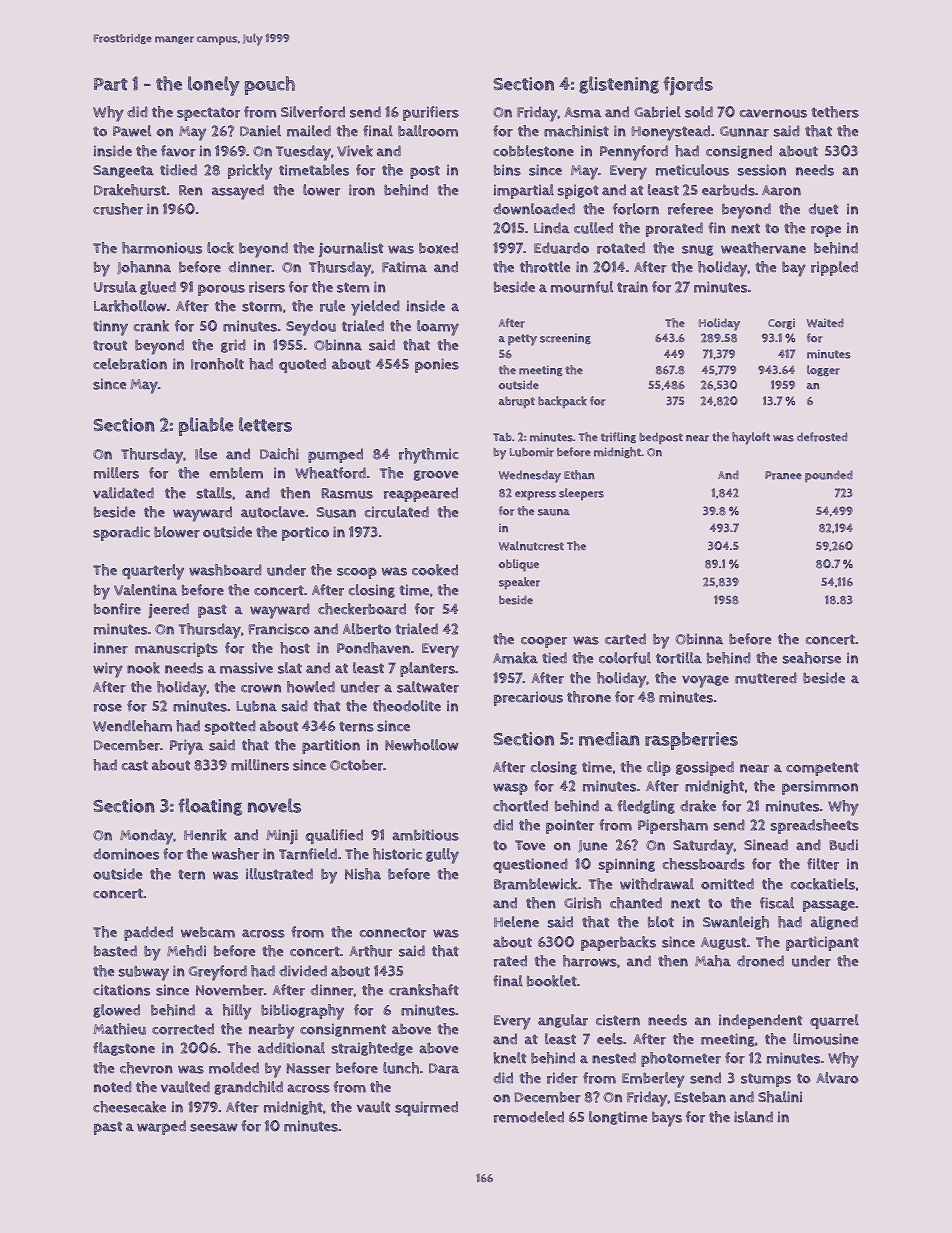 Image resolution: width=952 pixels, height=1233 pixels. What do you see at coordinates (581, 494) in the document?
I see `sleepers` at bounding box center [581, 494].
